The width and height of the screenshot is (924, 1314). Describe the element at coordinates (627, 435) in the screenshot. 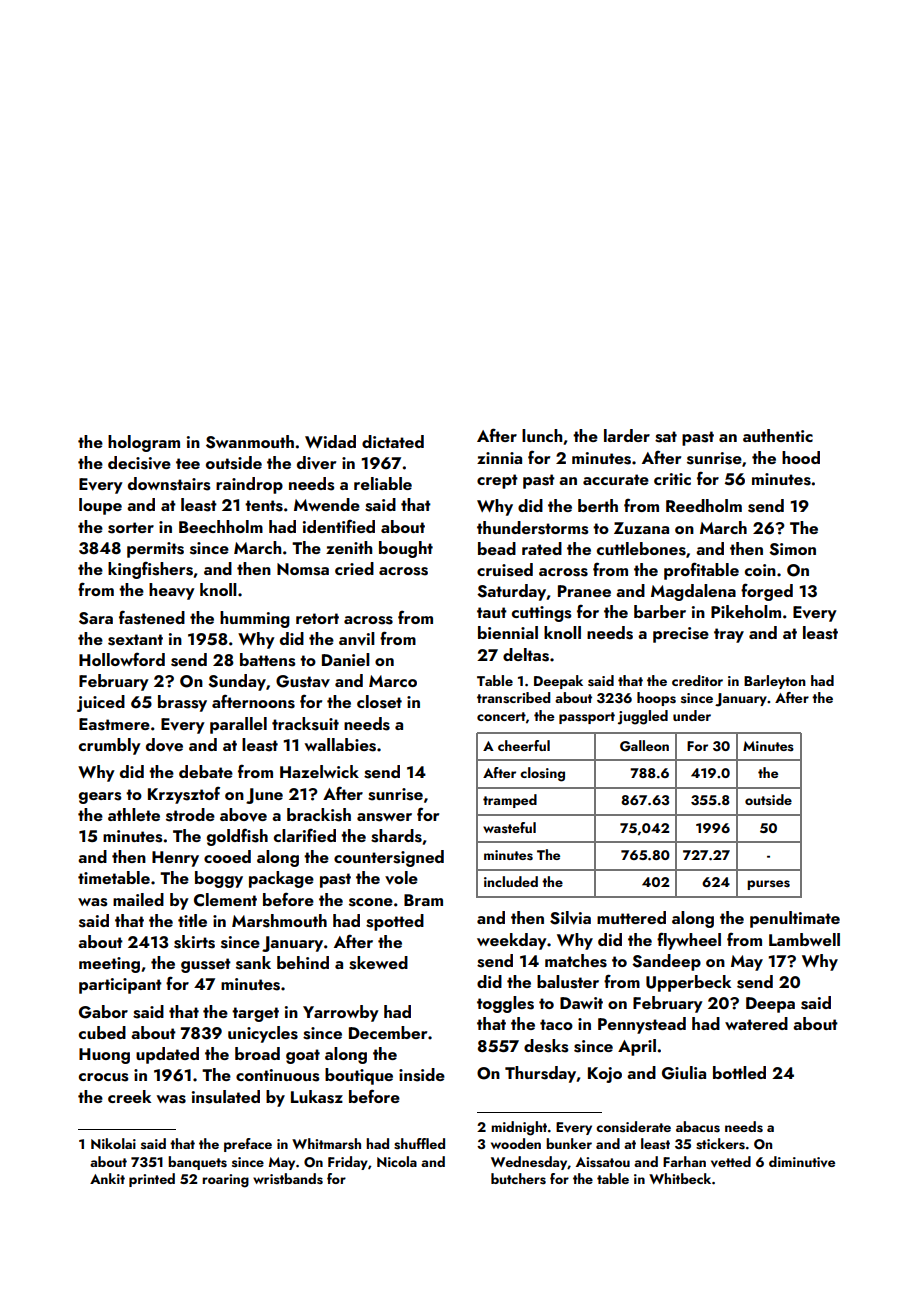

I see `larder` at that location.
